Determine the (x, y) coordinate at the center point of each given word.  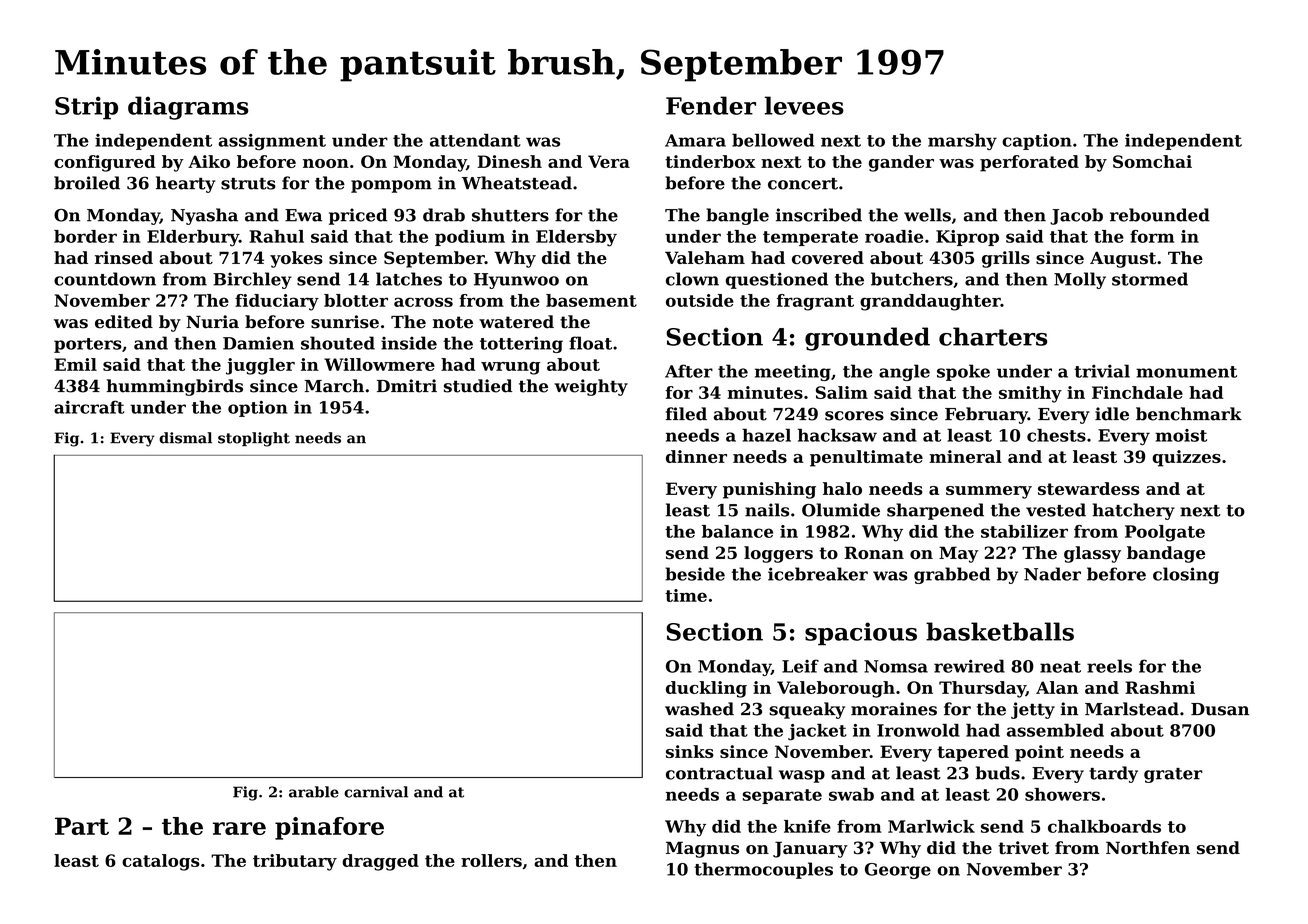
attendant (475, 140)
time (686, 595)
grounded (867, 339)
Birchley (252, 280)
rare (239, 828)
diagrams (188, 108)
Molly (1080, 280)
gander (901, 163)
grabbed (952, 575)
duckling (706, 689)
